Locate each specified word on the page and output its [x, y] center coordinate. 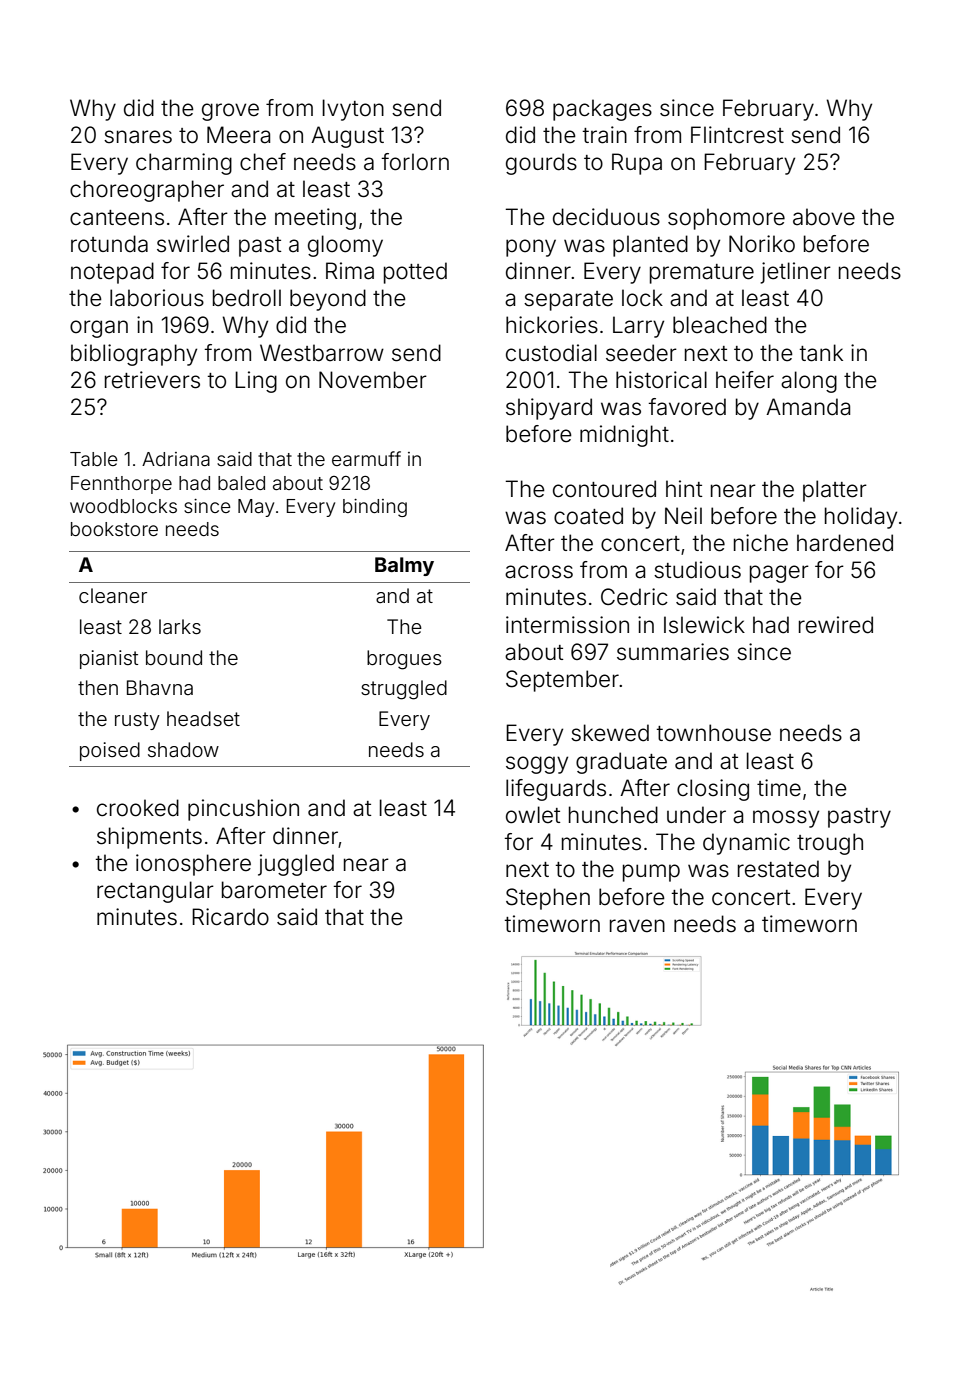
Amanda [808, 407]
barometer [274, 890]
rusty [137, 721]
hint [684, 488]
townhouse [714, 733]
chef [263, 162]
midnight [624, 436]
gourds [541, 164]
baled [241, 483]
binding [375, 508]
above [824, 217]
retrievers [152, 380]
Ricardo [230, 917]
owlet [533, 815]
